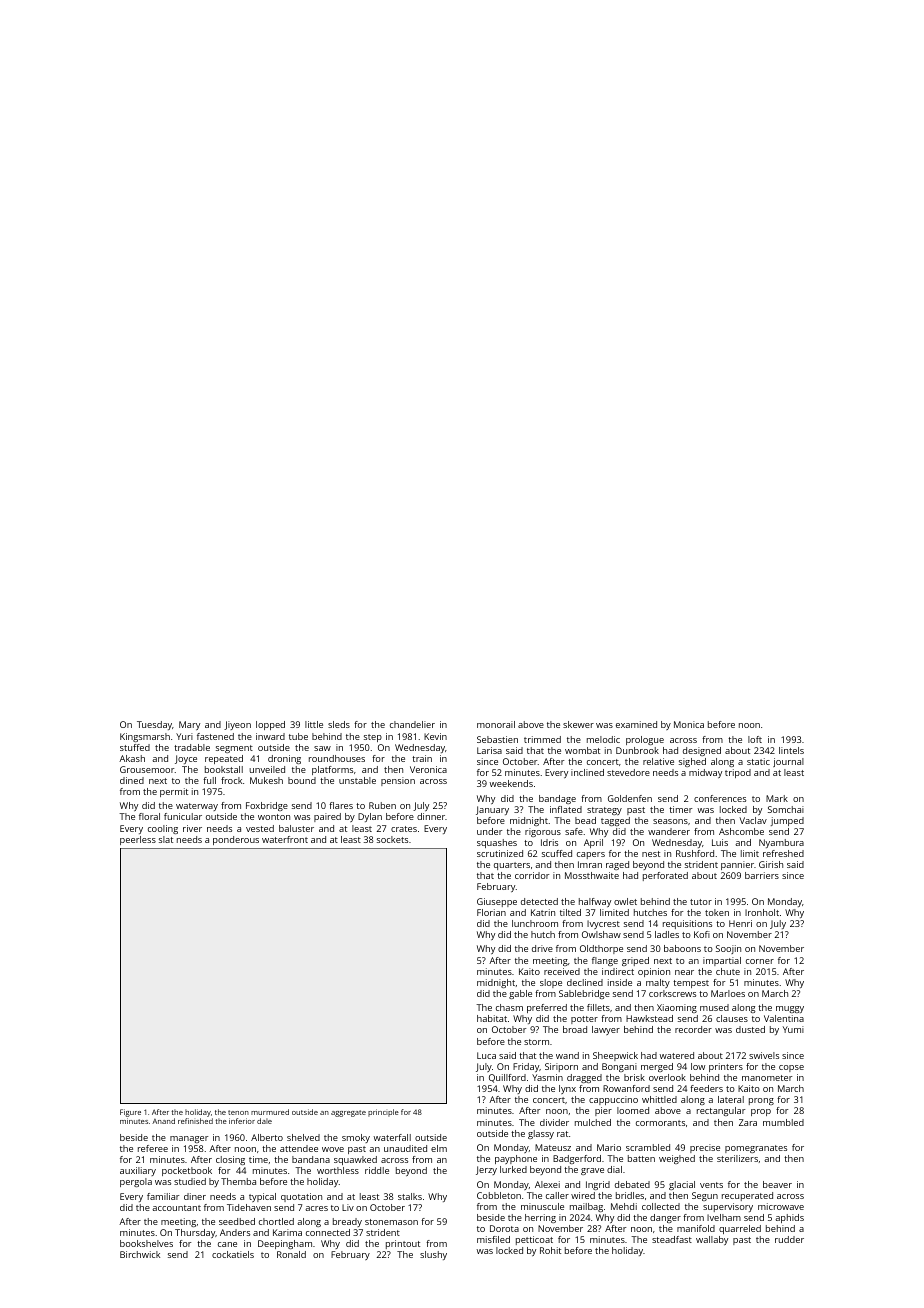  Describe the element at coordinates (496, 724) in the screenshot. I see `monorail` at that location.
